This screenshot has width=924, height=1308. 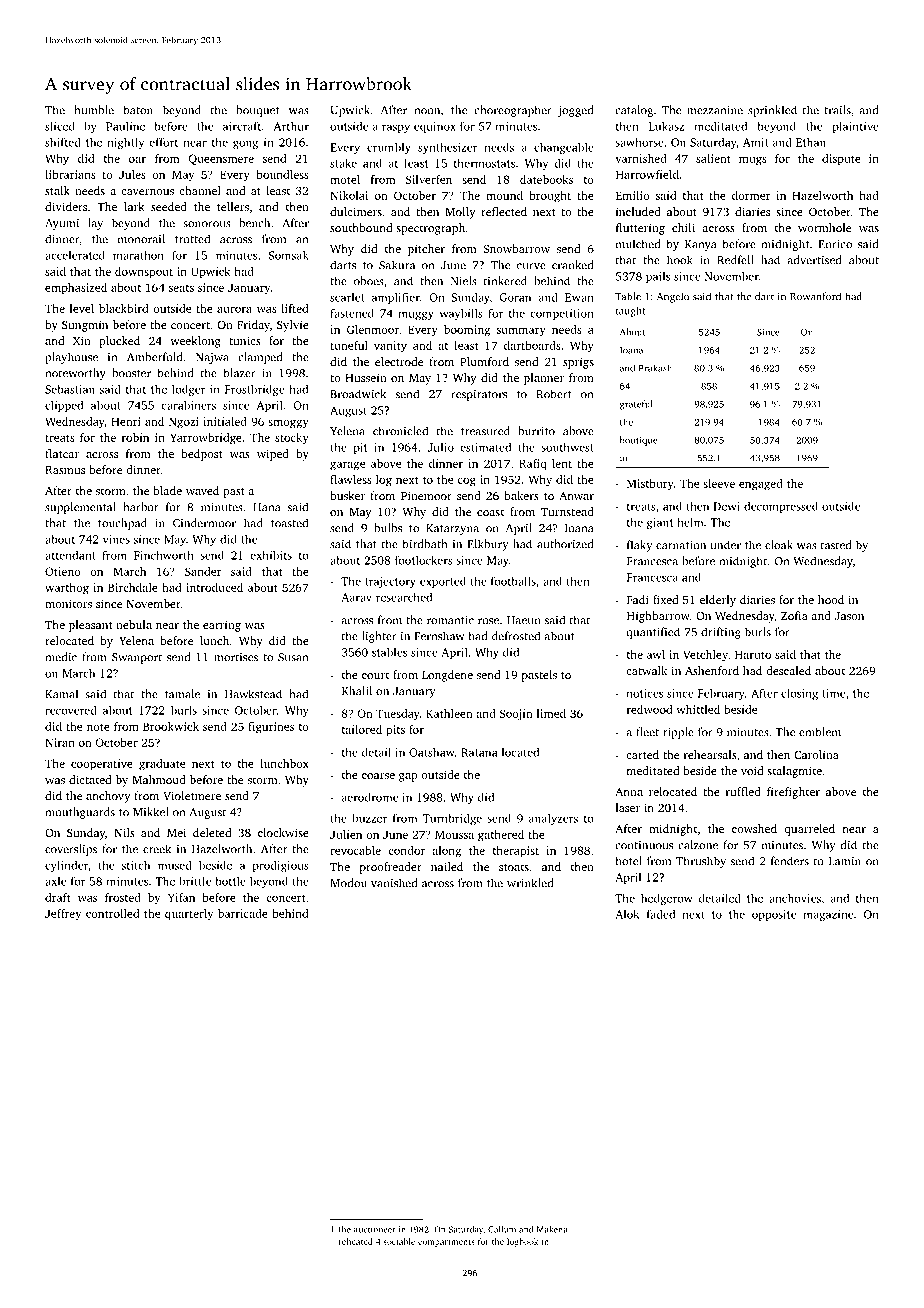 I want to click on stalk, so click(x=57, y=190).
